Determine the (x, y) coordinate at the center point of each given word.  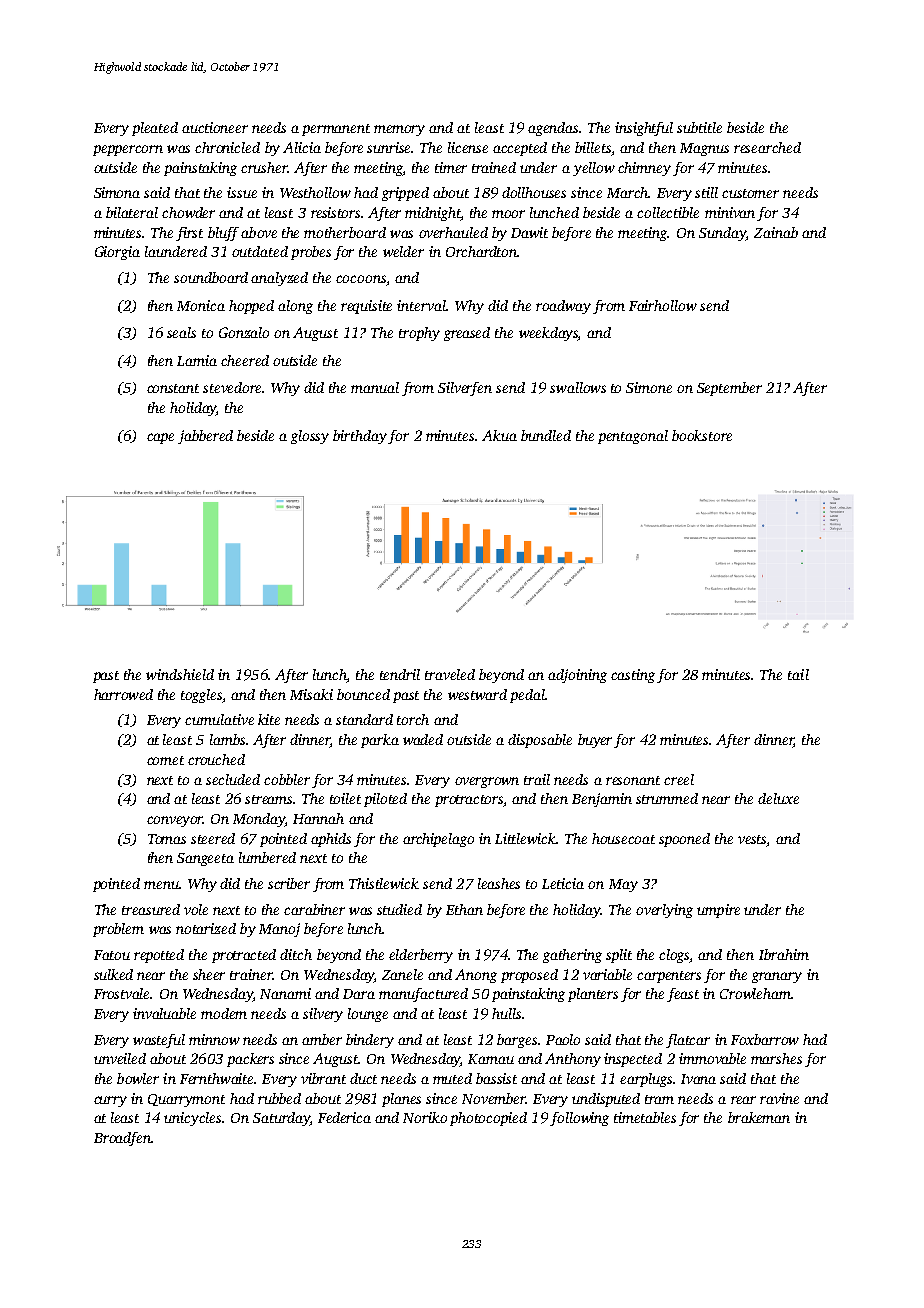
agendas (554, 129)
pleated (155, 129)
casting (633, 676)
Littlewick (525, 838)
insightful (644, 129)
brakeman (759, 1117)
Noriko (425, 1117)
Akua (499, 435)
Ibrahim (784, 954)
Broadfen (123, 1139)
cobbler (287, 779)
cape (160, 438)
